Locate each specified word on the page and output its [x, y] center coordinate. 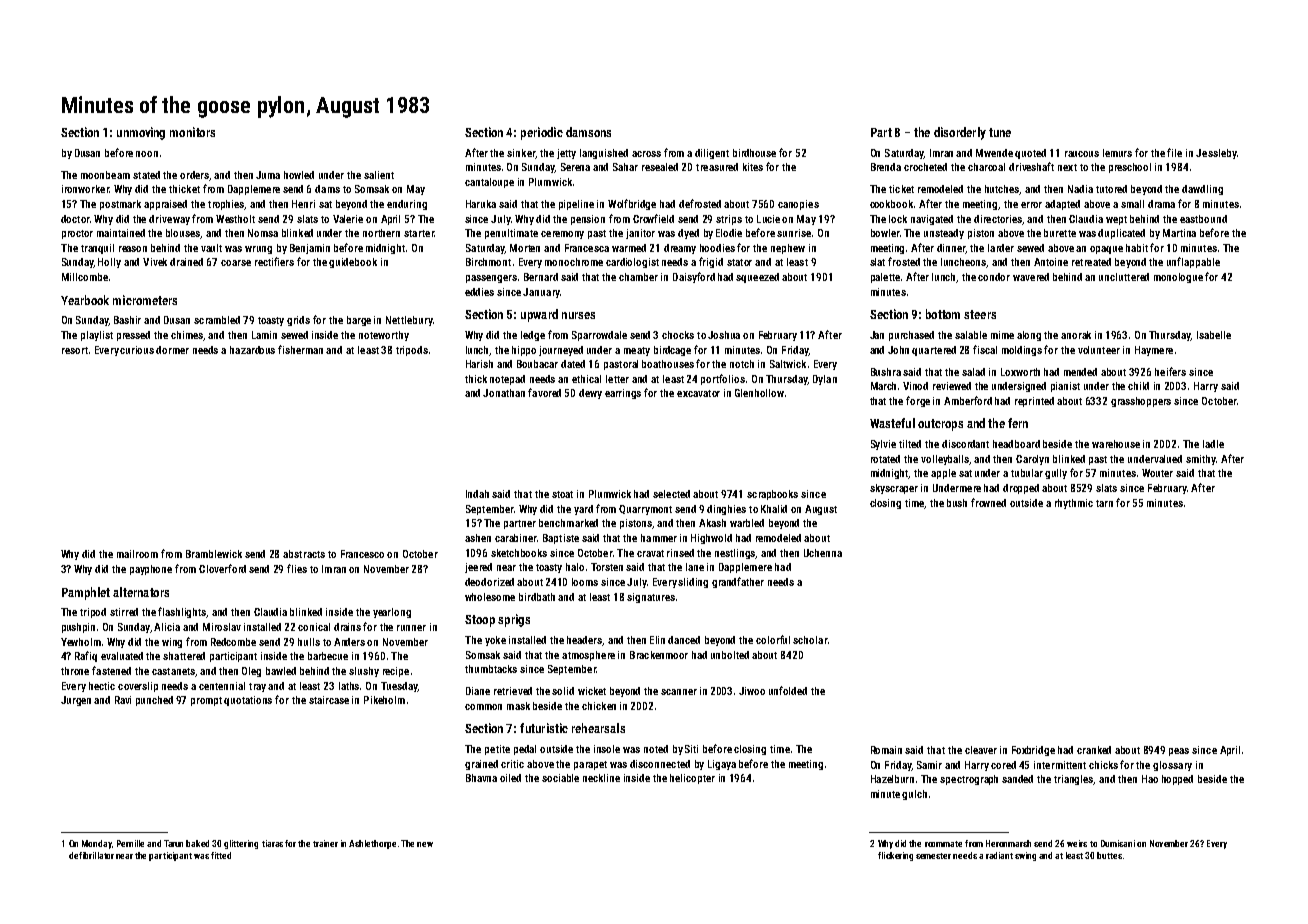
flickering [895, 856]
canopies [798, 205]
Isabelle [1214, 335]
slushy [364, 672]
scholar [810, 640]
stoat [562, 494]
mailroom [137, 554]
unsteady [944, 234]
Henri [303, 204]
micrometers [145, 300]
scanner [679, 692]
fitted [221, 855]
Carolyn [1032, 460]
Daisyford [694, 277]
